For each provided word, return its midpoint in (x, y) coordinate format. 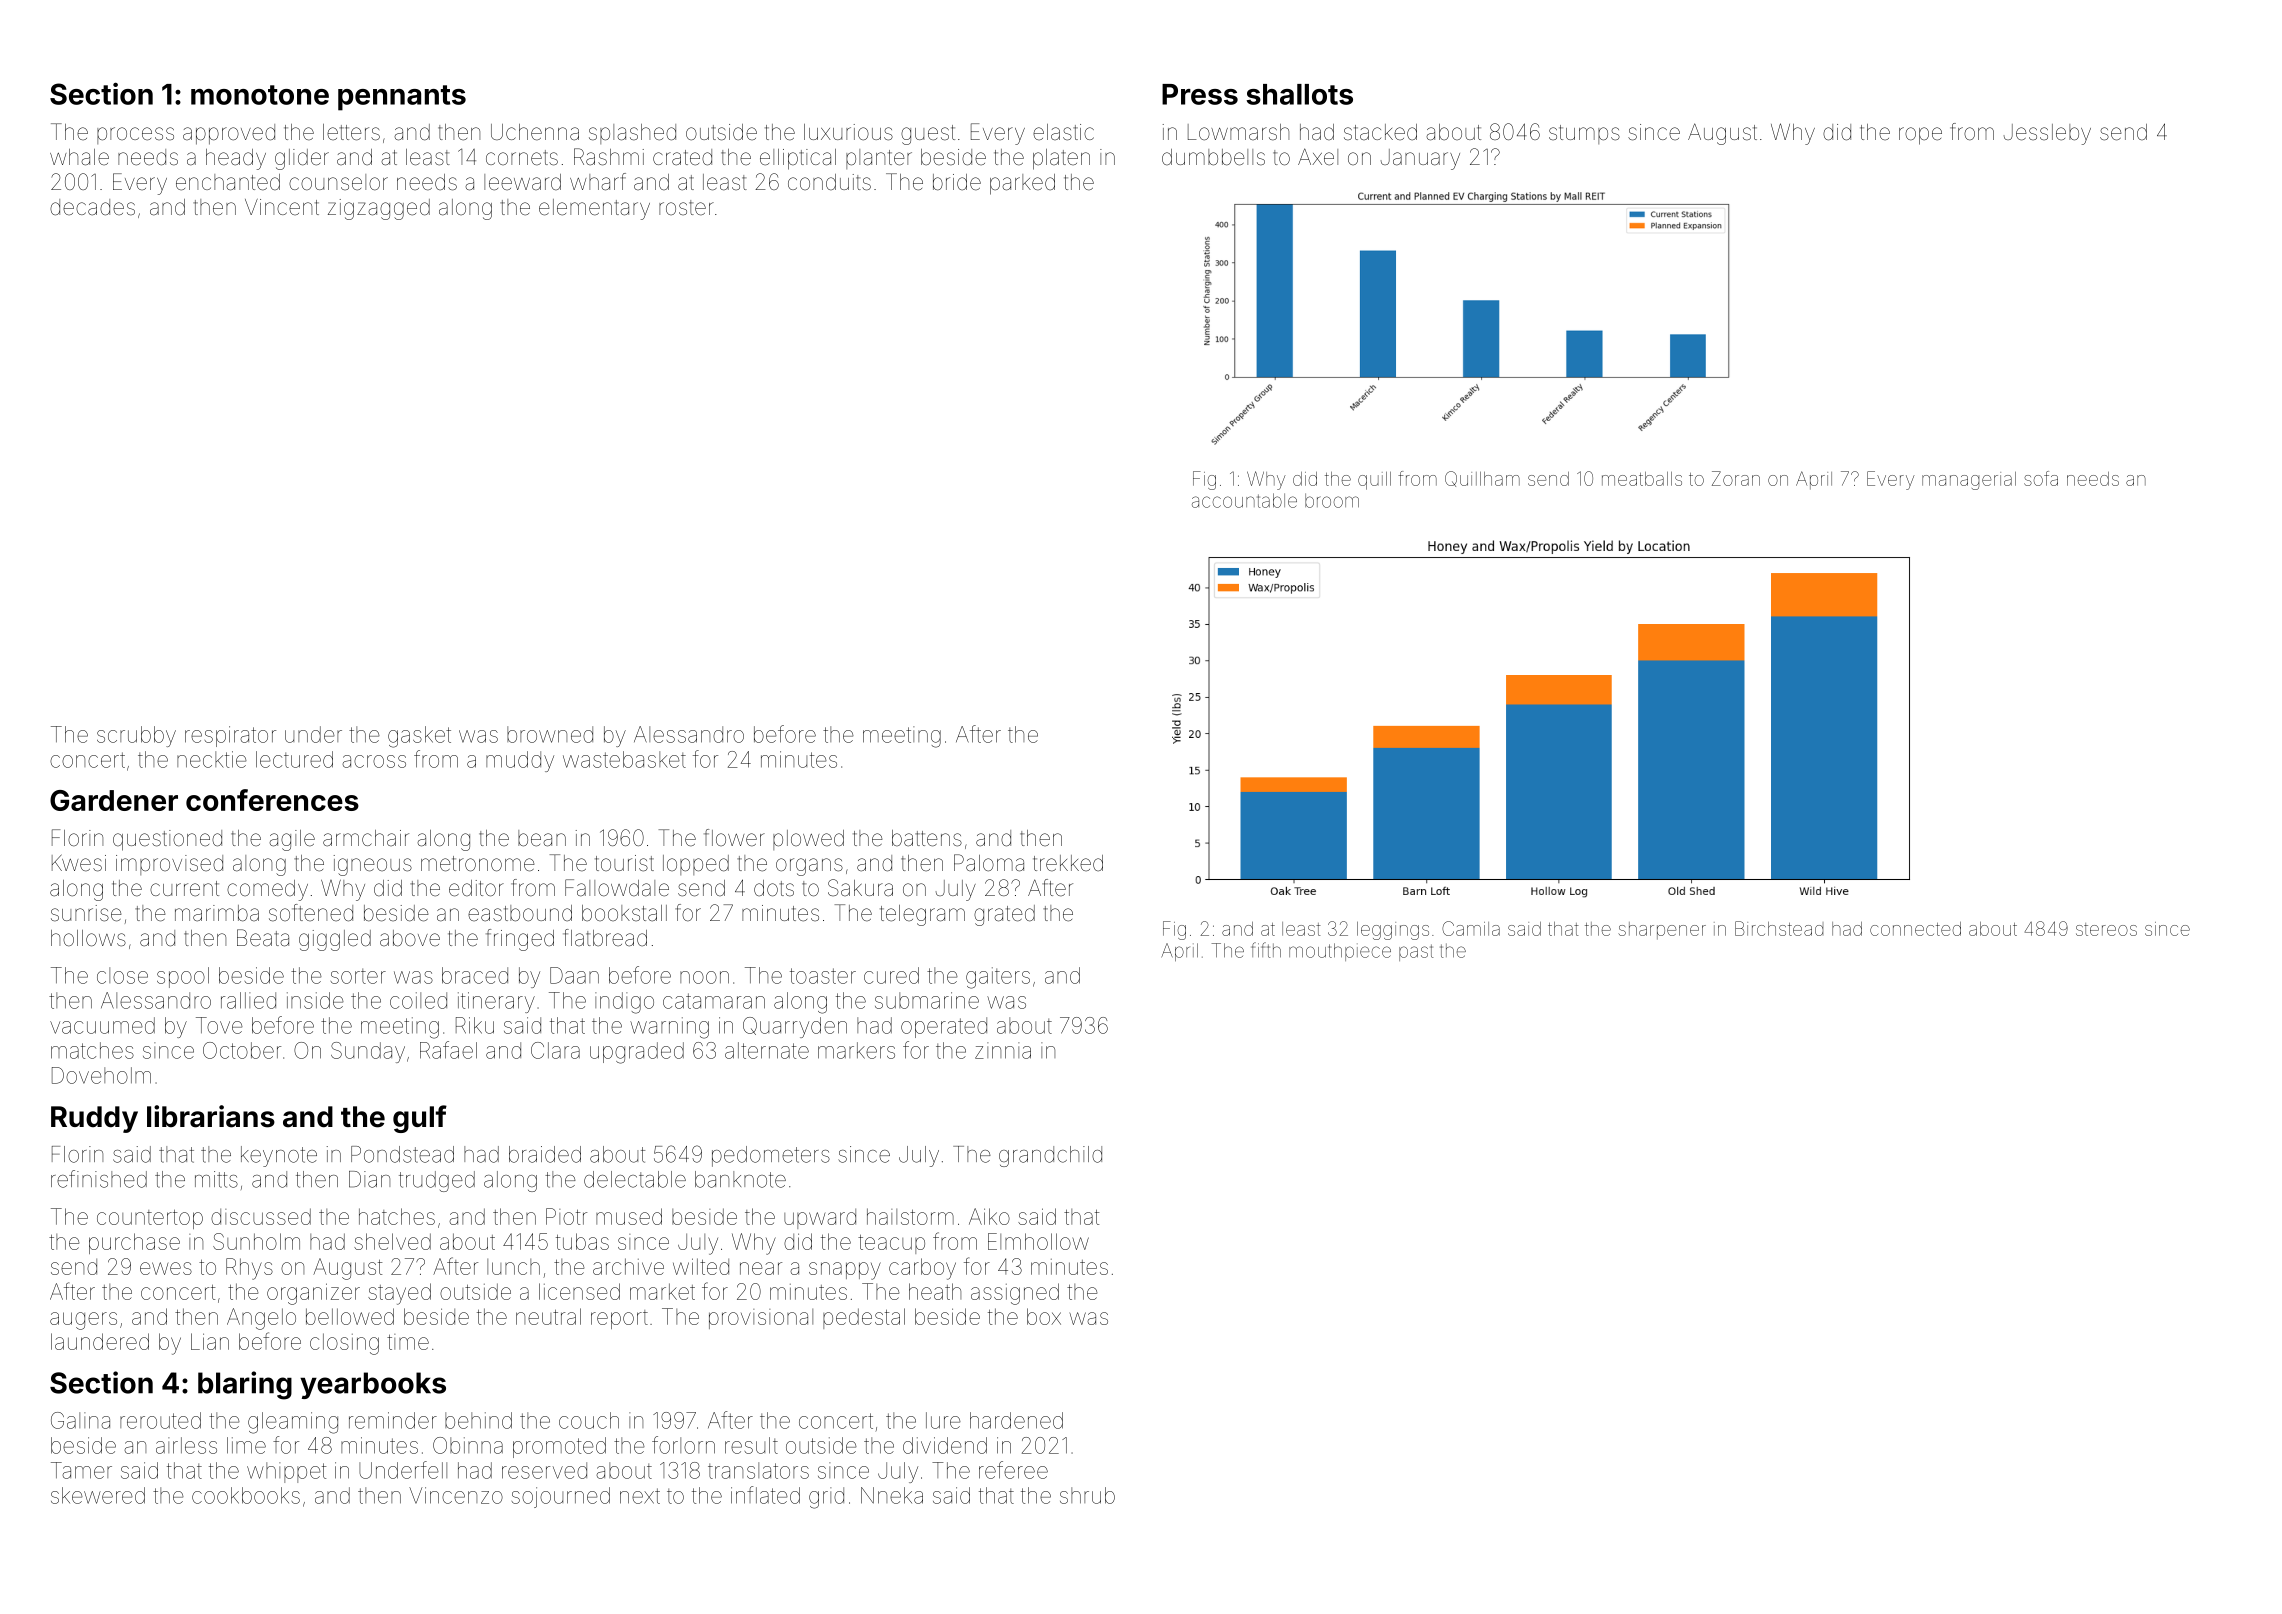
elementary (594, 209)
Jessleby (2047, 134)
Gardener (114, 800)
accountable (1244, 500)
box (1044, 1316)
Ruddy (94, 1119)
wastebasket (624, 759)
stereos (2106, 929)
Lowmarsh (1238, 132)
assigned (1015, 1294)
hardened (1016, 1420)
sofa (2041, 478)
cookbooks (246, 1495)
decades (92, 207)
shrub (1087, 1495)
